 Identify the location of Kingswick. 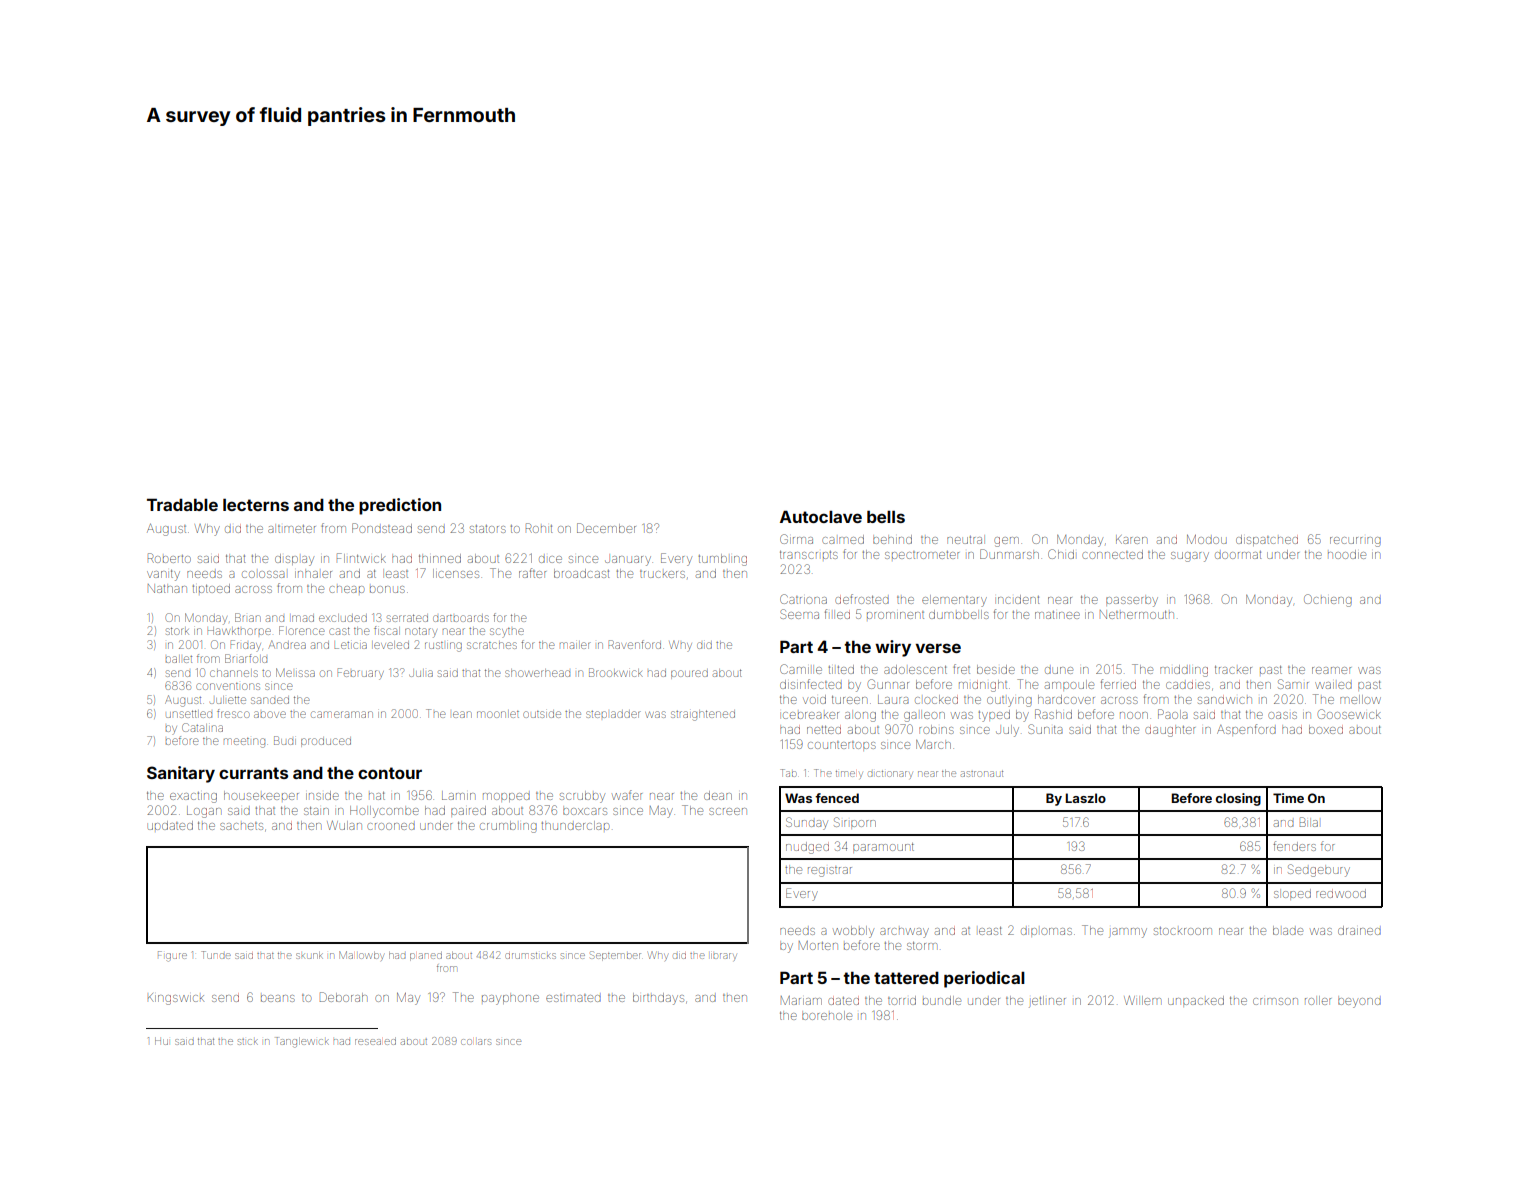
(176, 999).
